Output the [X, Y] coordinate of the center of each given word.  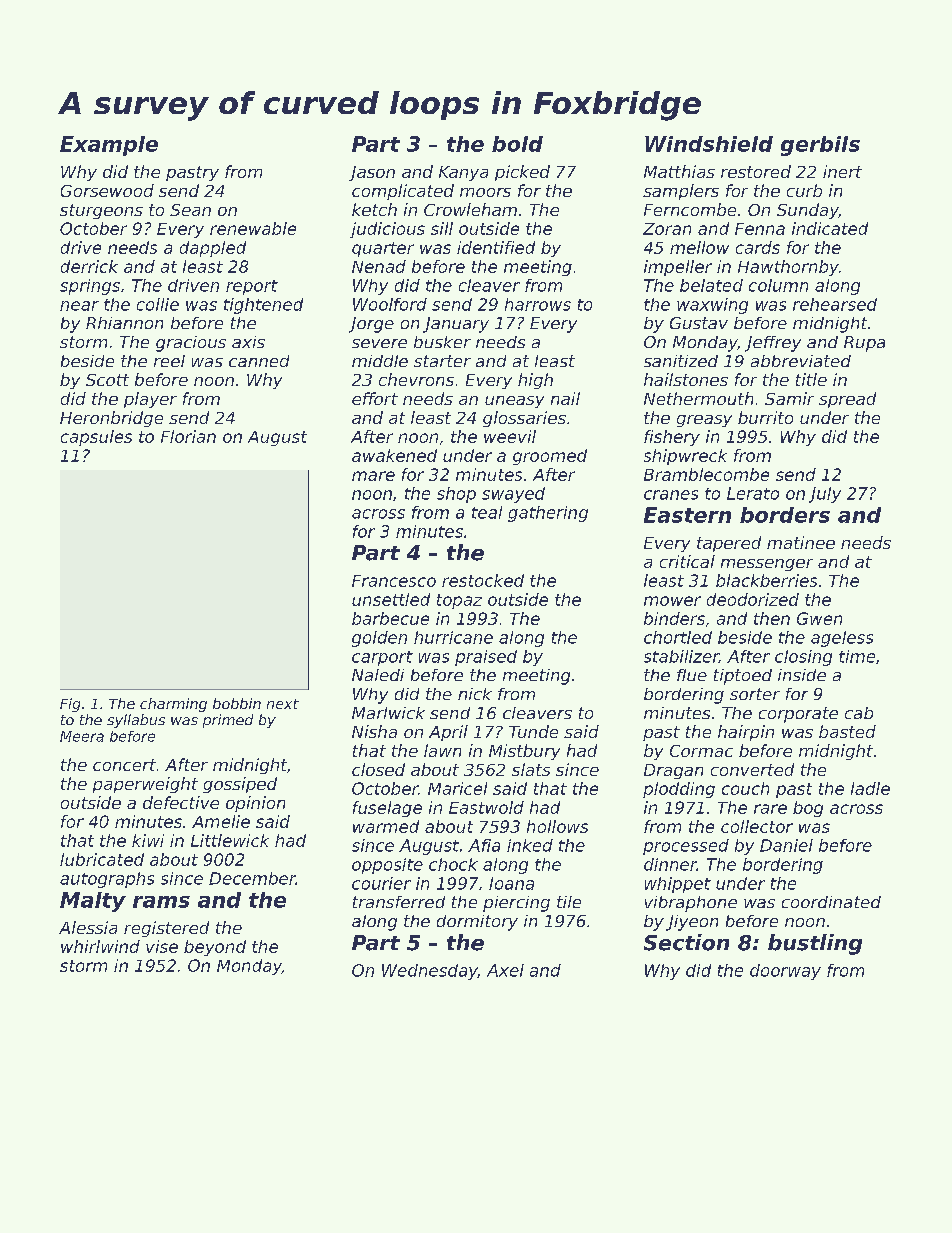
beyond [215, 948]
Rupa [864, 344]
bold [517, 144]
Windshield [709, 144]
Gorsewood [107, 190]
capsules [96, 438]
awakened [394, 455]
